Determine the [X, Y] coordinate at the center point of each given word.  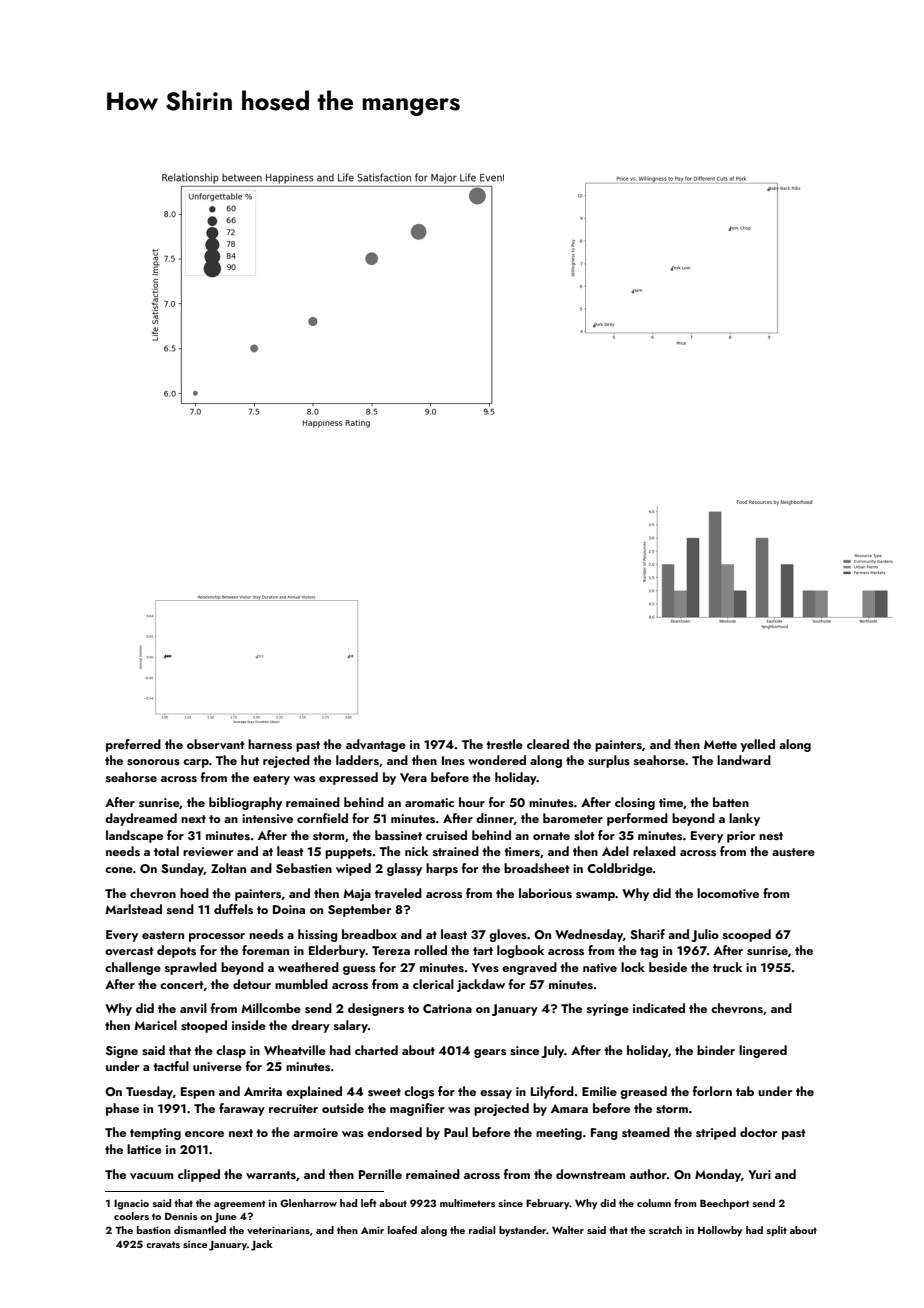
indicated [659, 1008]
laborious [545, 893]
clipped [199, 1175]
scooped [747, 935]
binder [716, 1050]
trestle [504, 744]
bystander [523, 1231]
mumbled [301, 984]
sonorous [153, 762]
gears [490, 1053]
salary [351, 1026]
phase [122, 1109]
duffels [233, 909]
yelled [758, 745]
